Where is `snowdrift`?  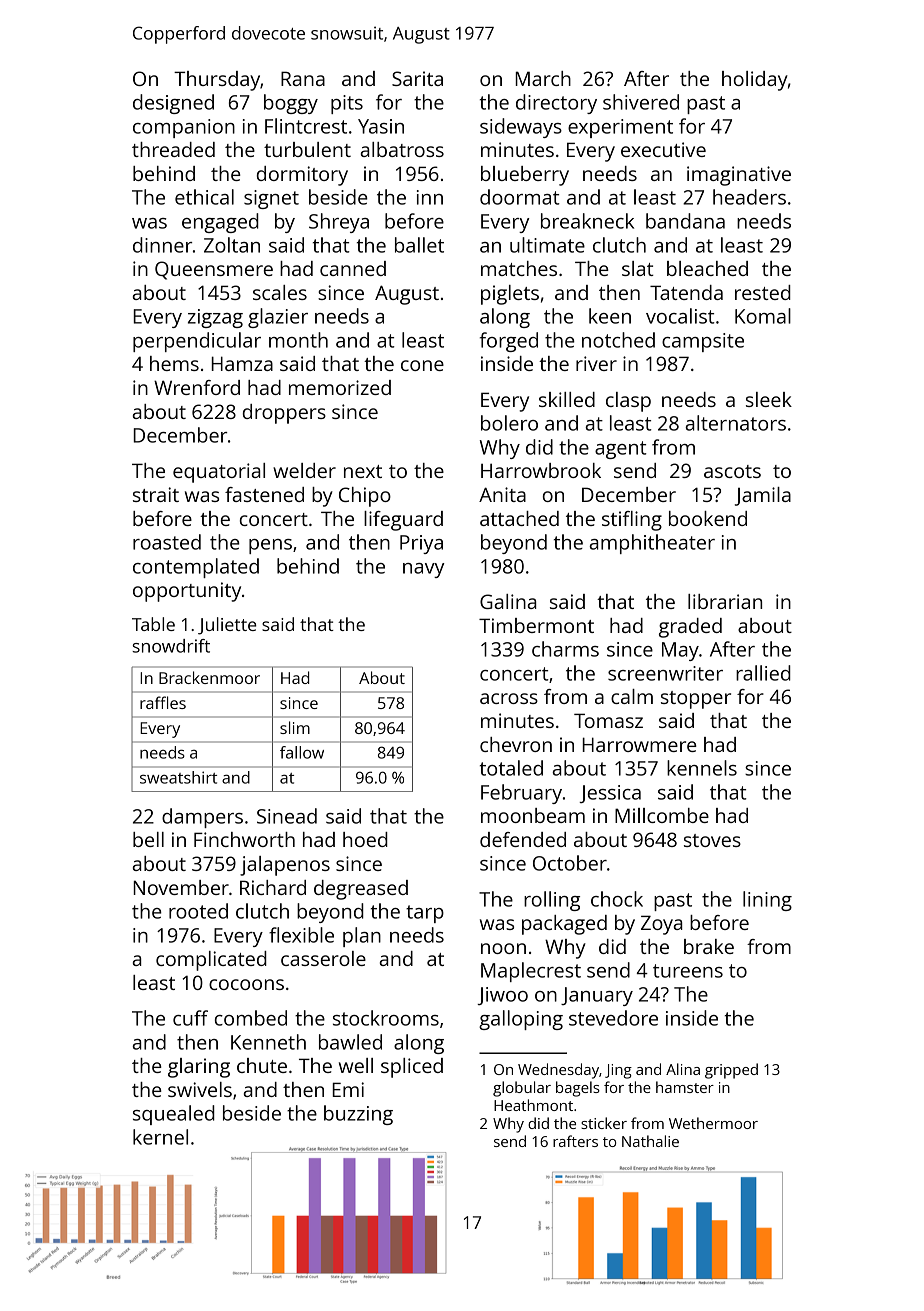 snowdrift is located at coordinates (171, 646).
